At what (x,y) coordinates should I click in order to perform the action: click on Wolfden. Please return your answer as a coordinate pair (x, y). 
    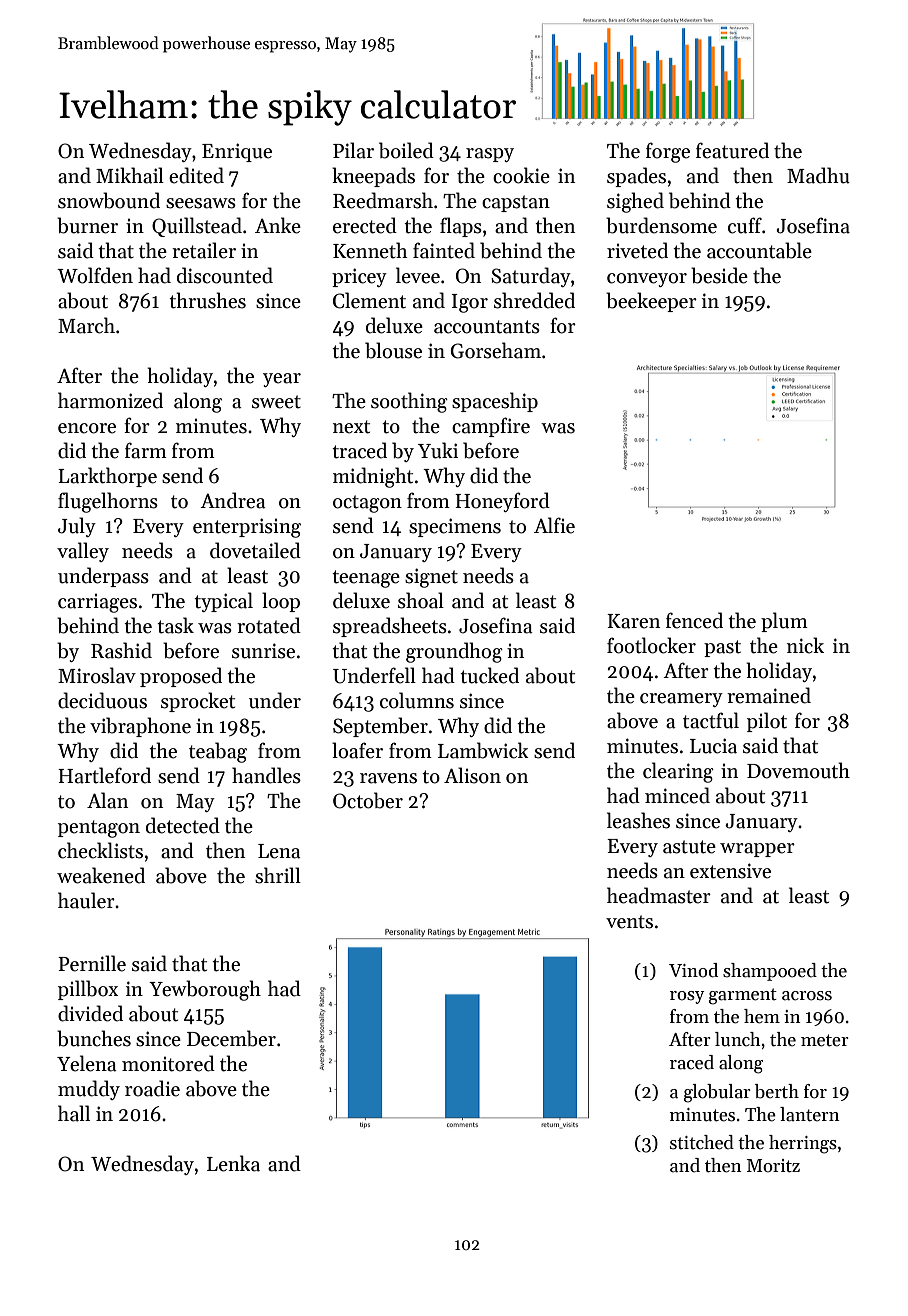
    Looking at the image, I should click on (95, 275).
